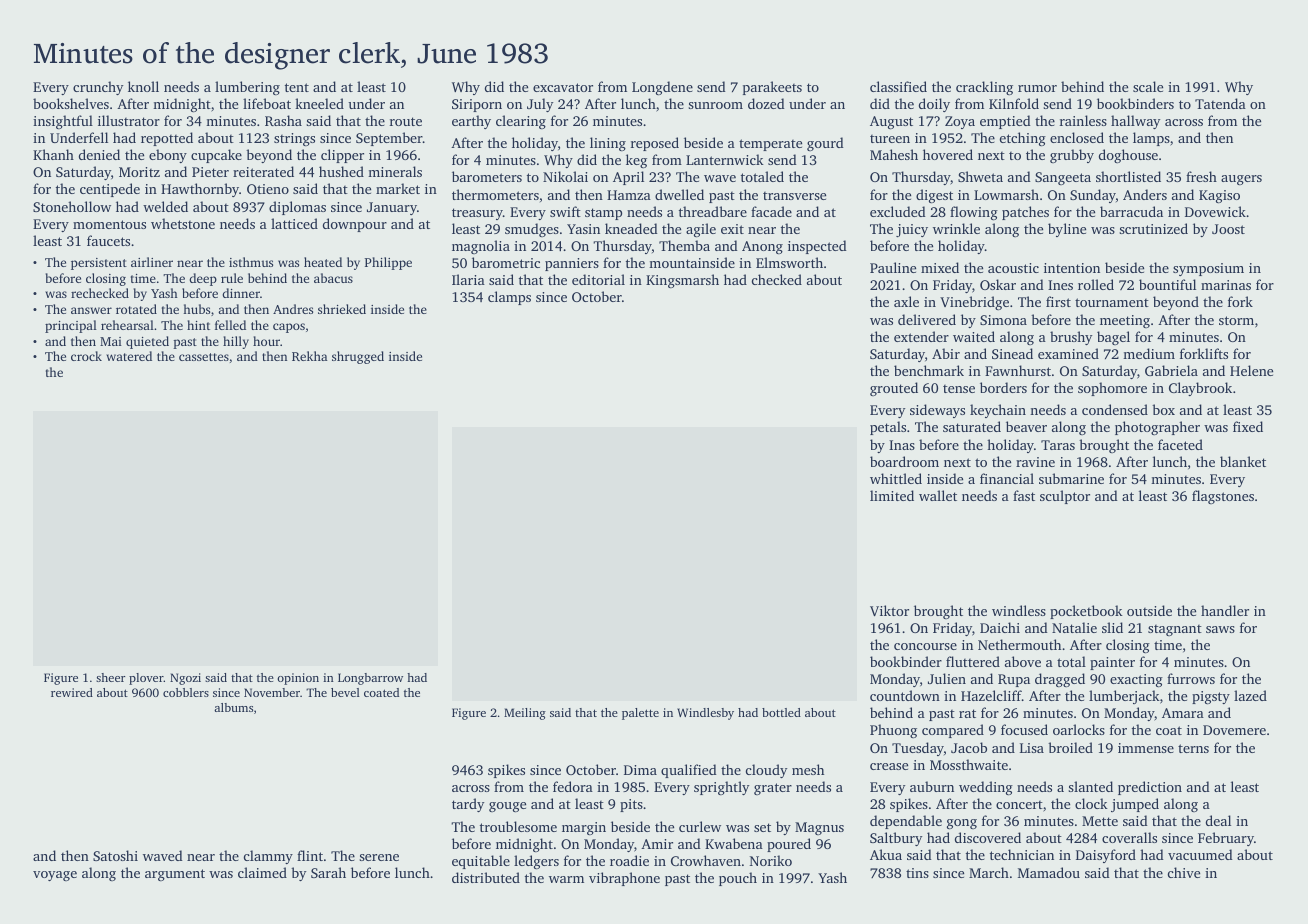  Describe the element at coordinates (889, 610) in the screenshot. I see `Viktor` at that location.
